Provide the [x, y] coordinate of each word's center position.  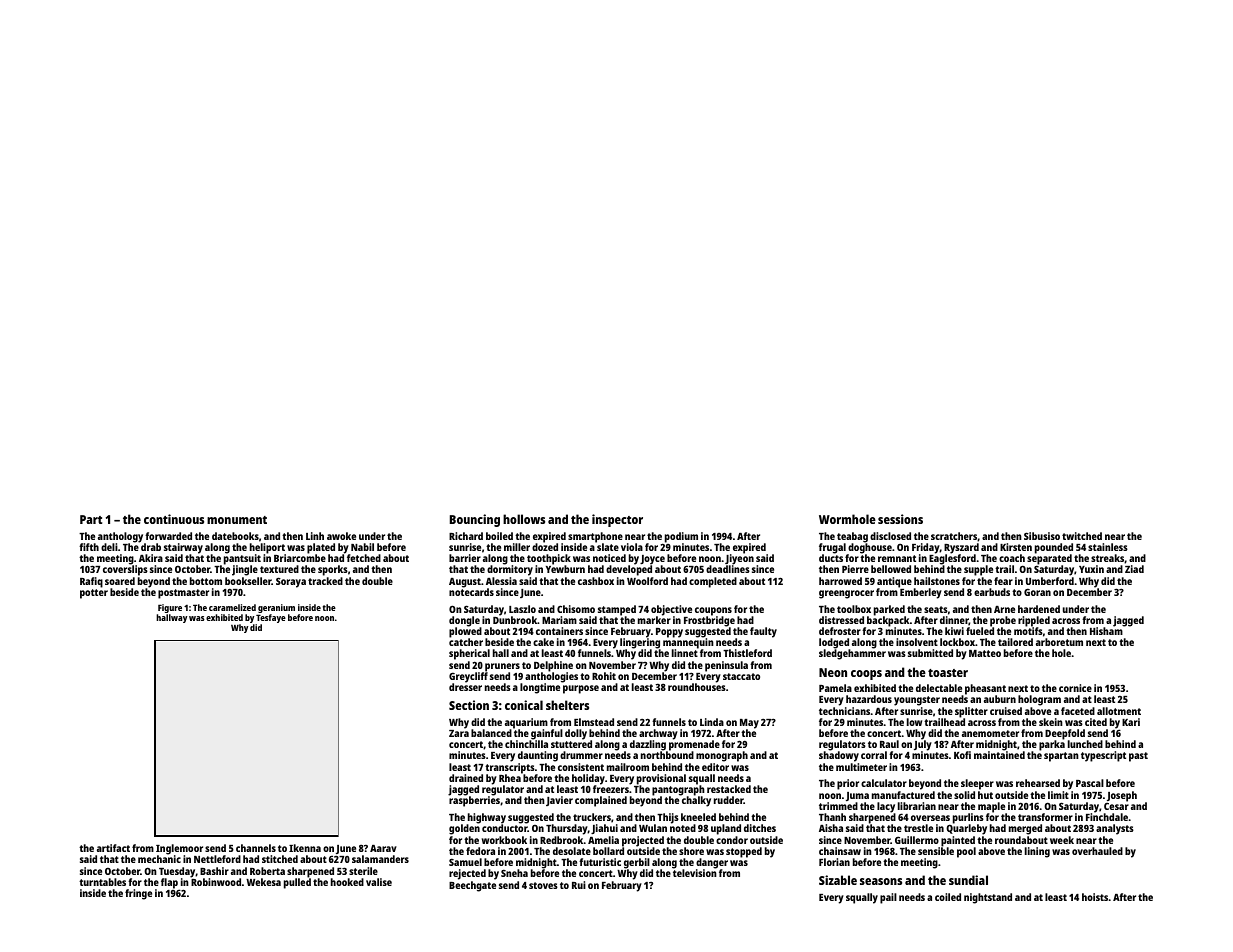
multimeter [861, 767]
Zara [459, 733]
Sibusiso [1042, 536]
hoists [1095, 897]
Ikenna [305, 848]
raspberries [474, 802]
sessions [900, 519]
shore [691, 851]
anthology [120, 537]
